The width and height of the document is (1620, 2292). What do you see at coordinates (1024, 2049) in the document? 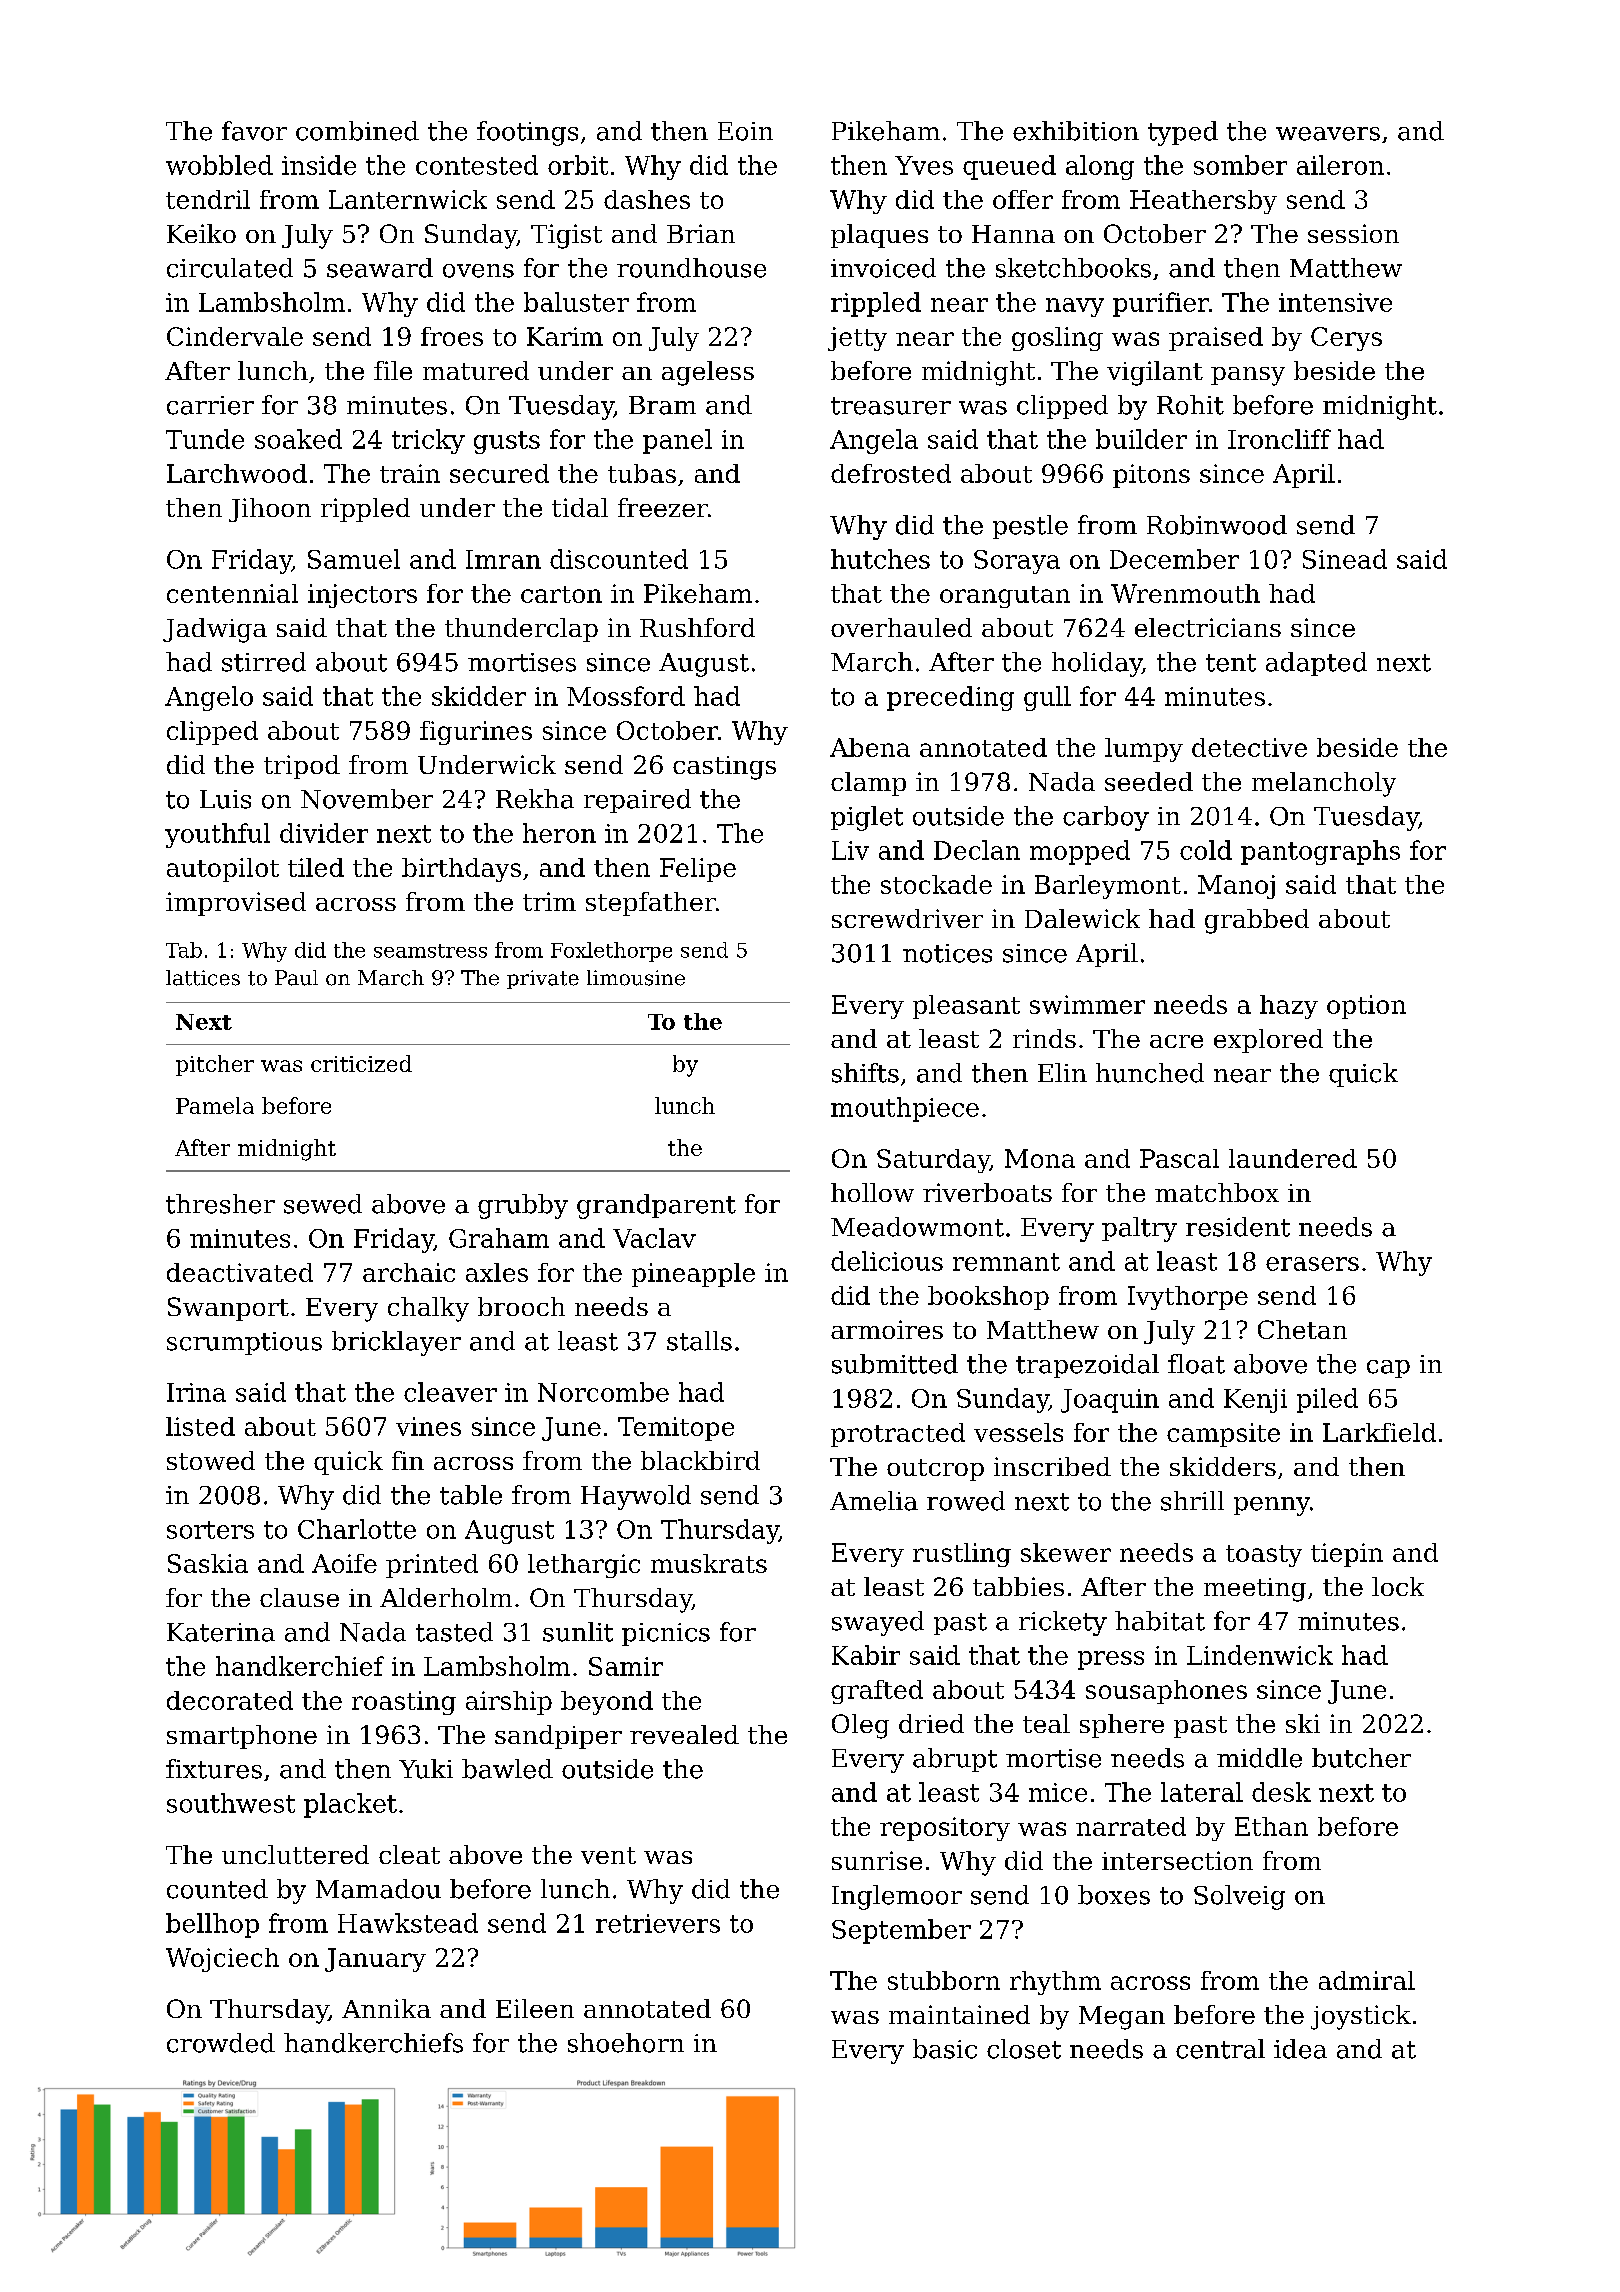
I see `closet` at bounding box center [1024, 2049].
